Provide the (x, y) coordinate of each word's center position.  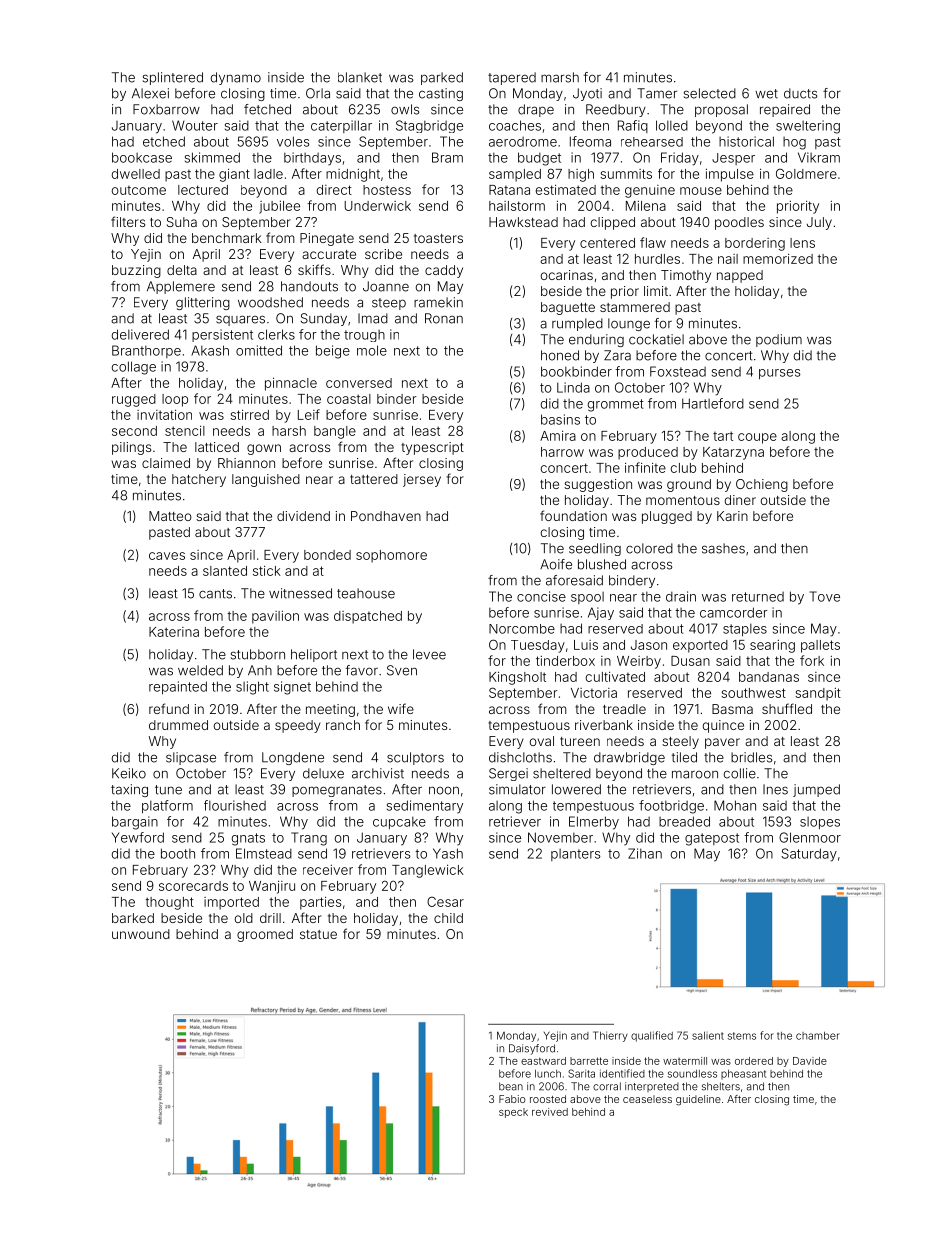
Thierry (610, 1036)
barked (133, 918)
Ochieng (762, 485)
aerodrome (523, 142)
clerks (276, 334)
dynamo (236, 78)
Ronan (444, 318)
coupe (757, 438)
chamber (818, 1036)
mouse (701, 191)
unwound (141, 934)
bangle (335, 432)
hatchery (199, 480)
